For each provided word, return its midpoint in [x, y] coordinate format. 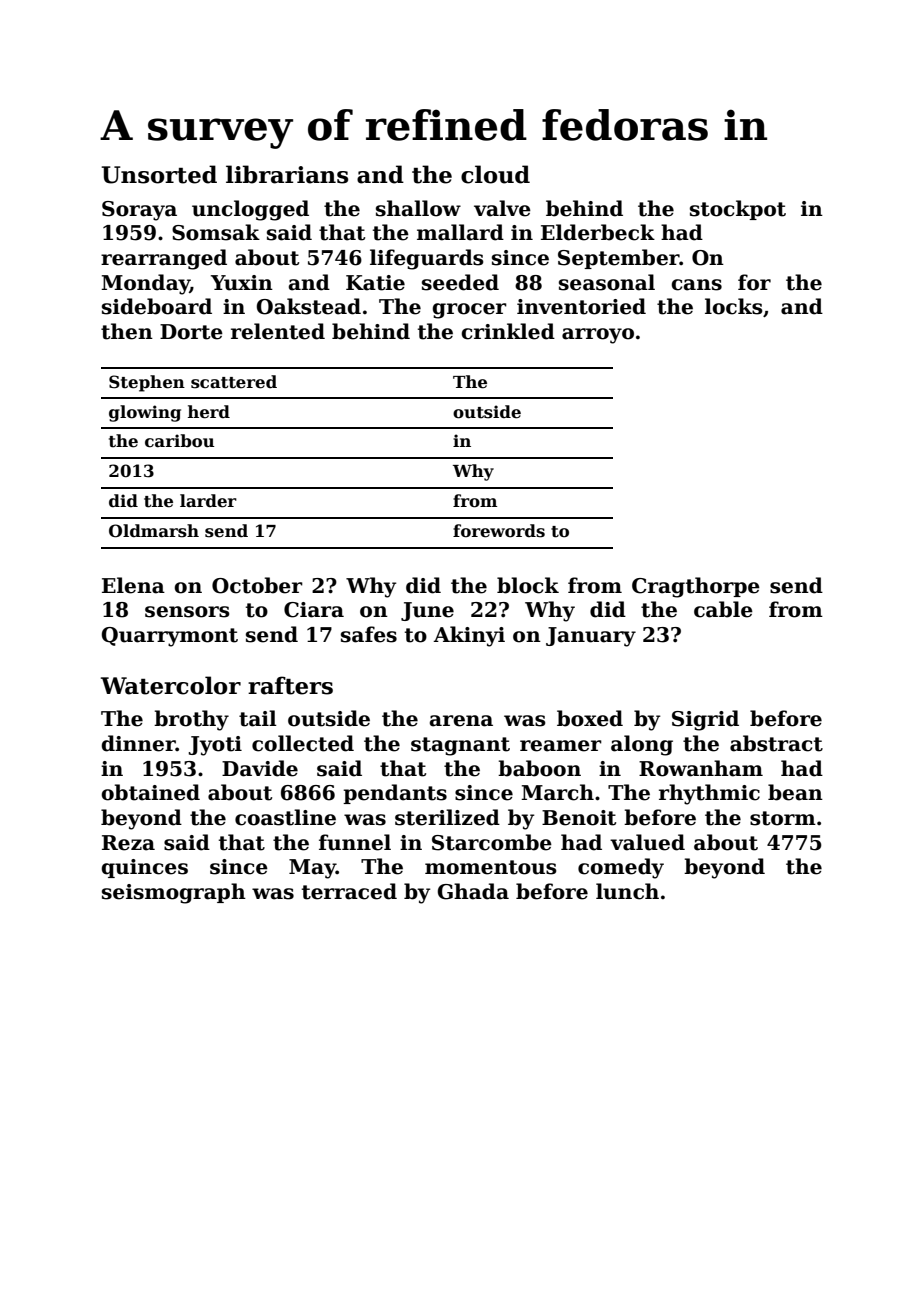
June [427, 611]
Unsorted [159, 174]
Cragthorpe [696, 587]
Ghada [473, 891]
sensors [187, 612]
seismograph [174, 893]
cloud [495, 174]
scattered [234, 382]
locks [734, 306]
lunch [627, 891]
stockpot [738, 210]
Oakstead [309, 306]
